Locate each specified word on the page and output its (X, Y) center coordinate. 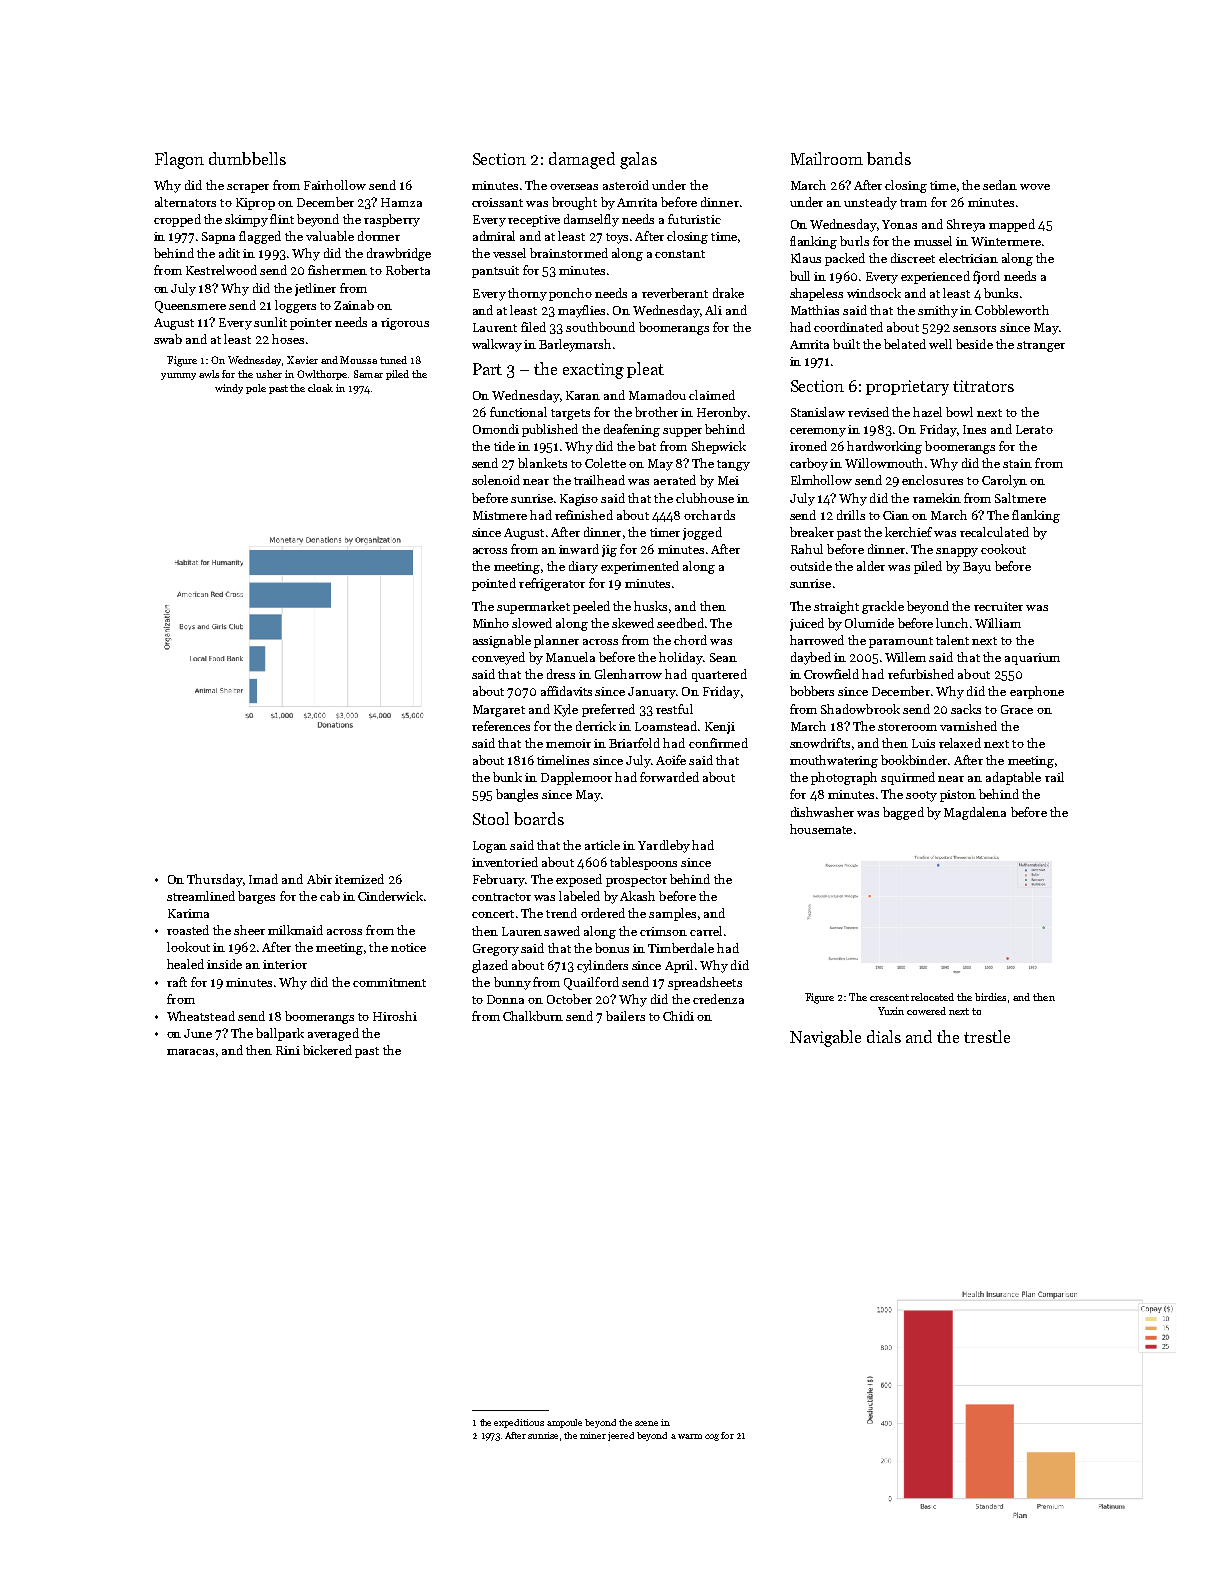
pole (256, 389)
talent (952, 640)
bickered (327, 1050)
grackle (883, 607)
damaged (582, 160)
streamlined (201, 896)
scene (646, 1423)
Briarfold (634, 743)
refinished (584, 515)
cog (712, 1437)
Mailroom (827, 158)
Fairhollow (335, 185)
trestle (987, 1036)
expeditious (519, 1423)
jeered (621, 1436)
